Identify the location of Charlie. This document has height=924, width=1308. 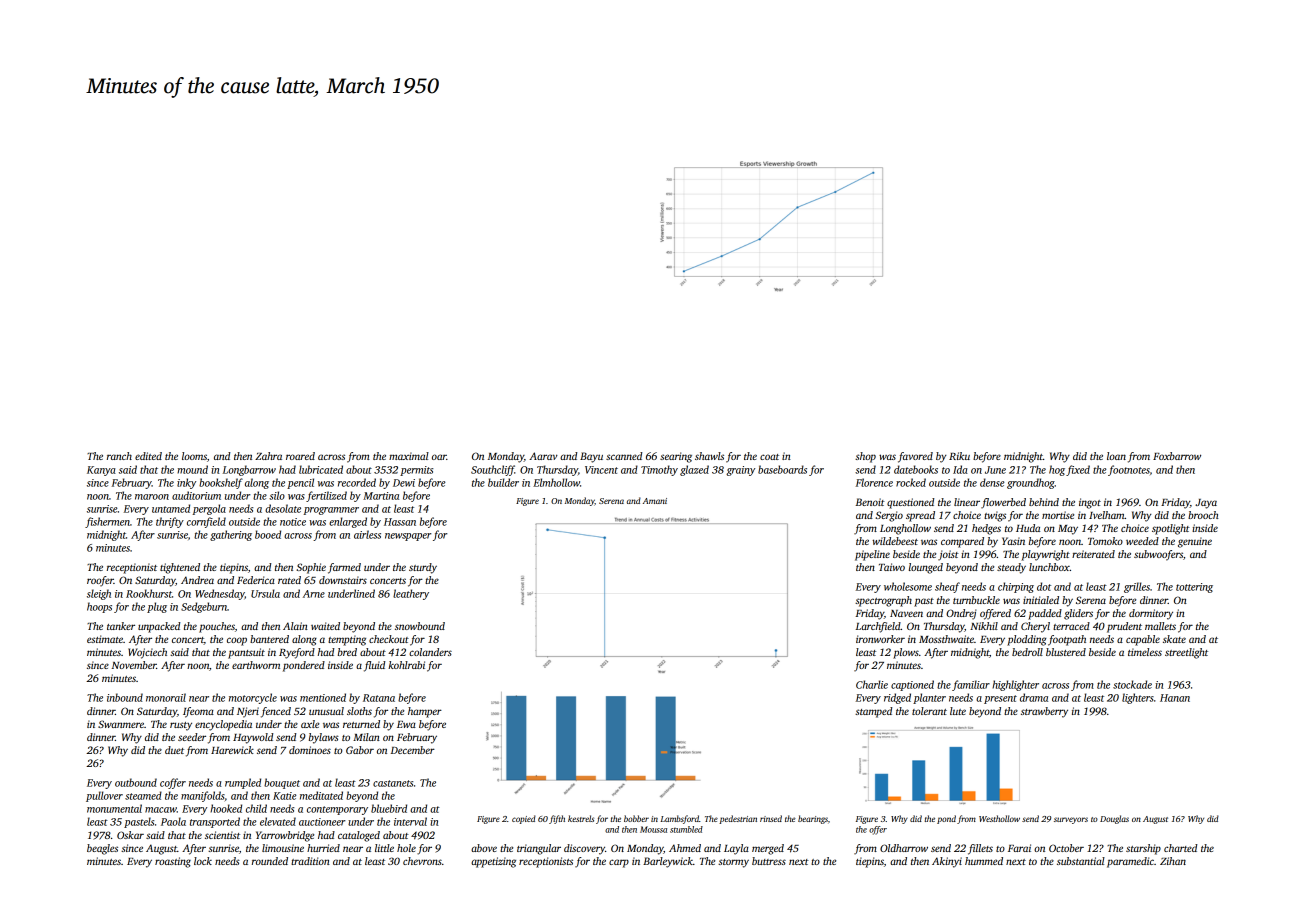
(872, 684).
